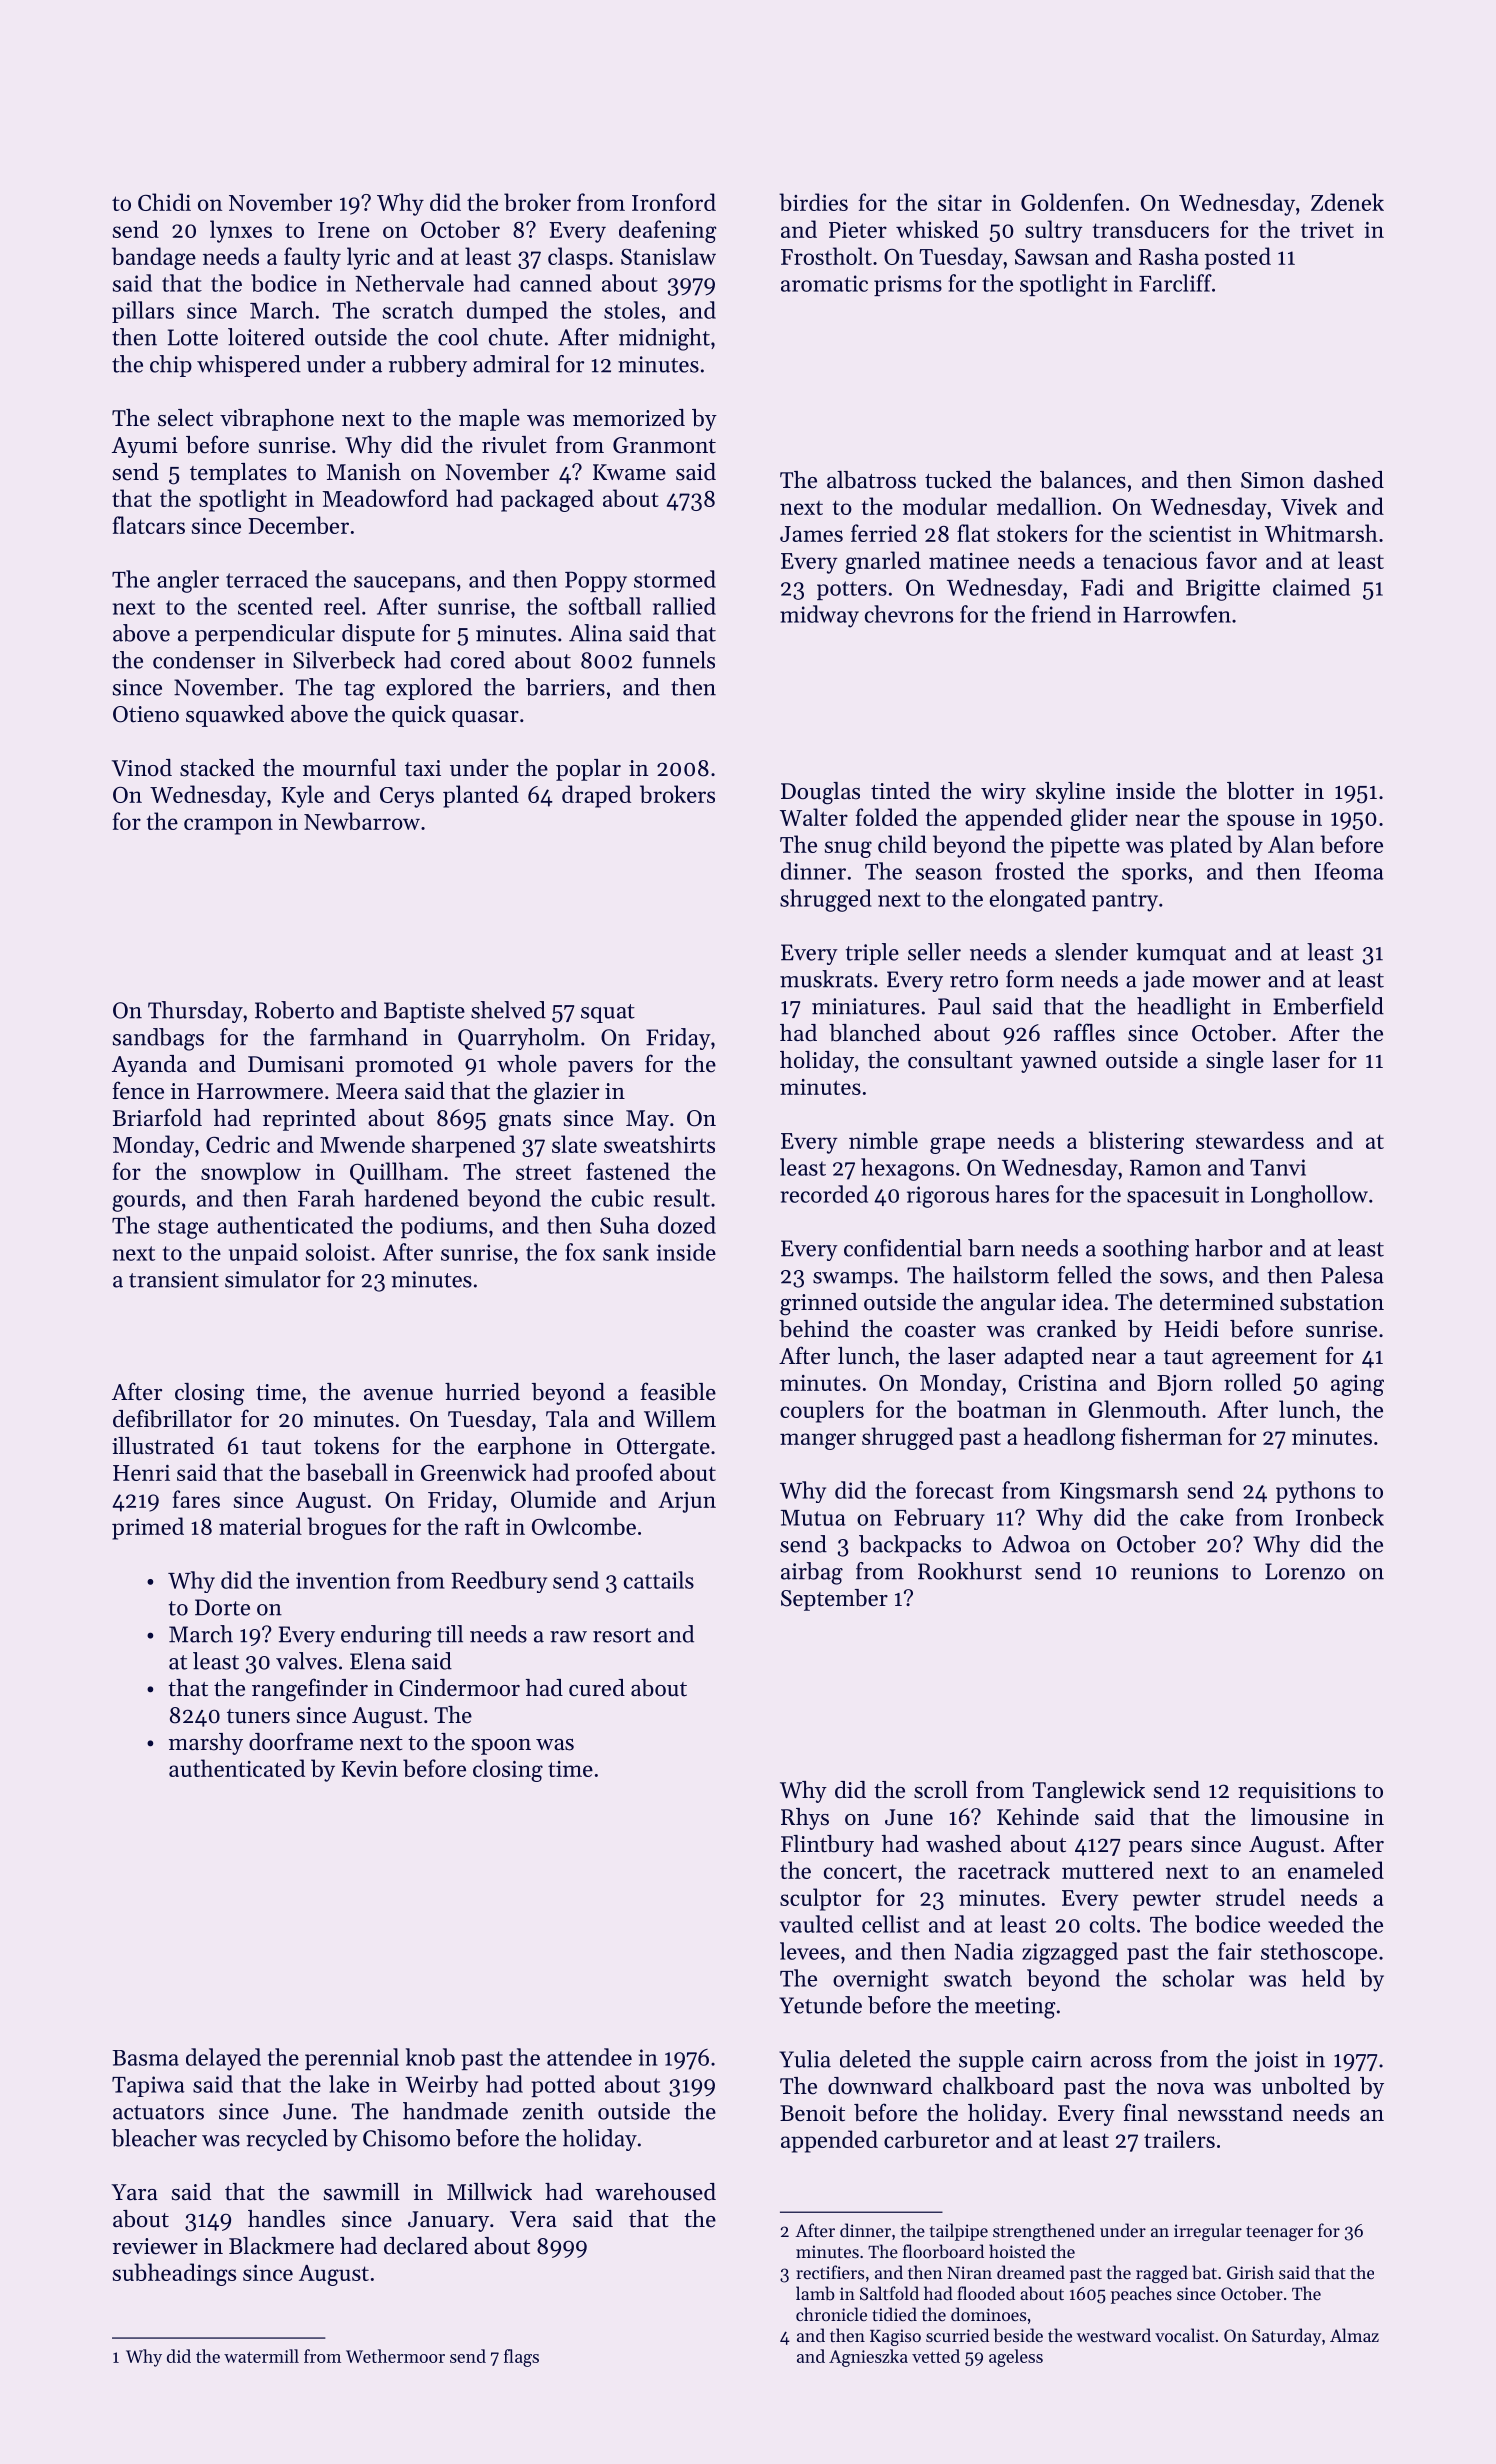  Describe the element at coordinates (910, 1546) in the screenshot. I see `backpacks` at that location.
